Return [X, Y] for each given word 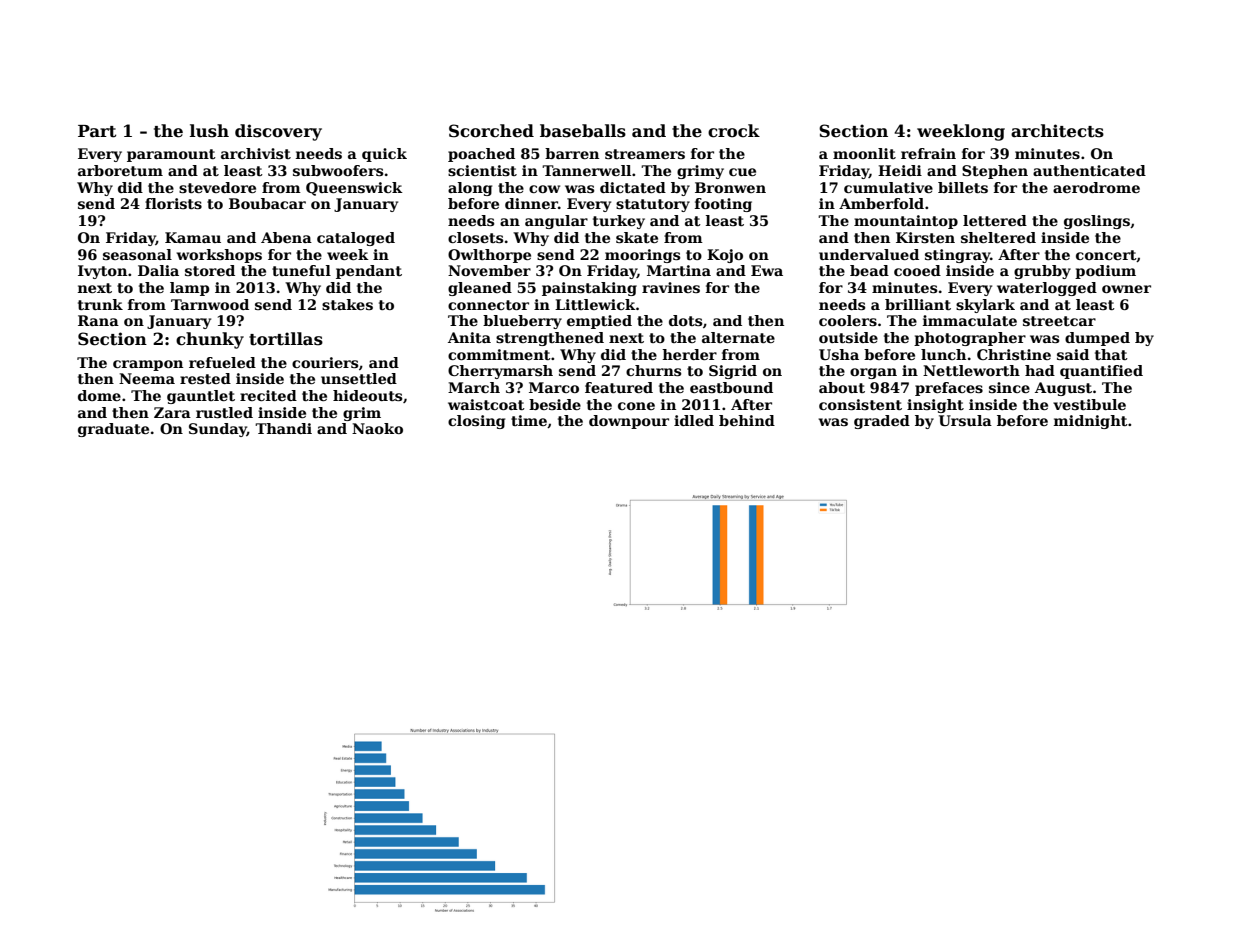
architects [1057, 131]
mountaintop [906, 222]
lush [209, 131]
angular [556, 222]
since [1009, 387]
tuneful [301, 270]
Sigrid [733, 372]
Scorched [491, 131]
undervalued [869, 254]
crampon [148, 365]
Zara [172, 412]
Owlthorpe [489, 256]
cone [636, 406]
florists [173, 203]
